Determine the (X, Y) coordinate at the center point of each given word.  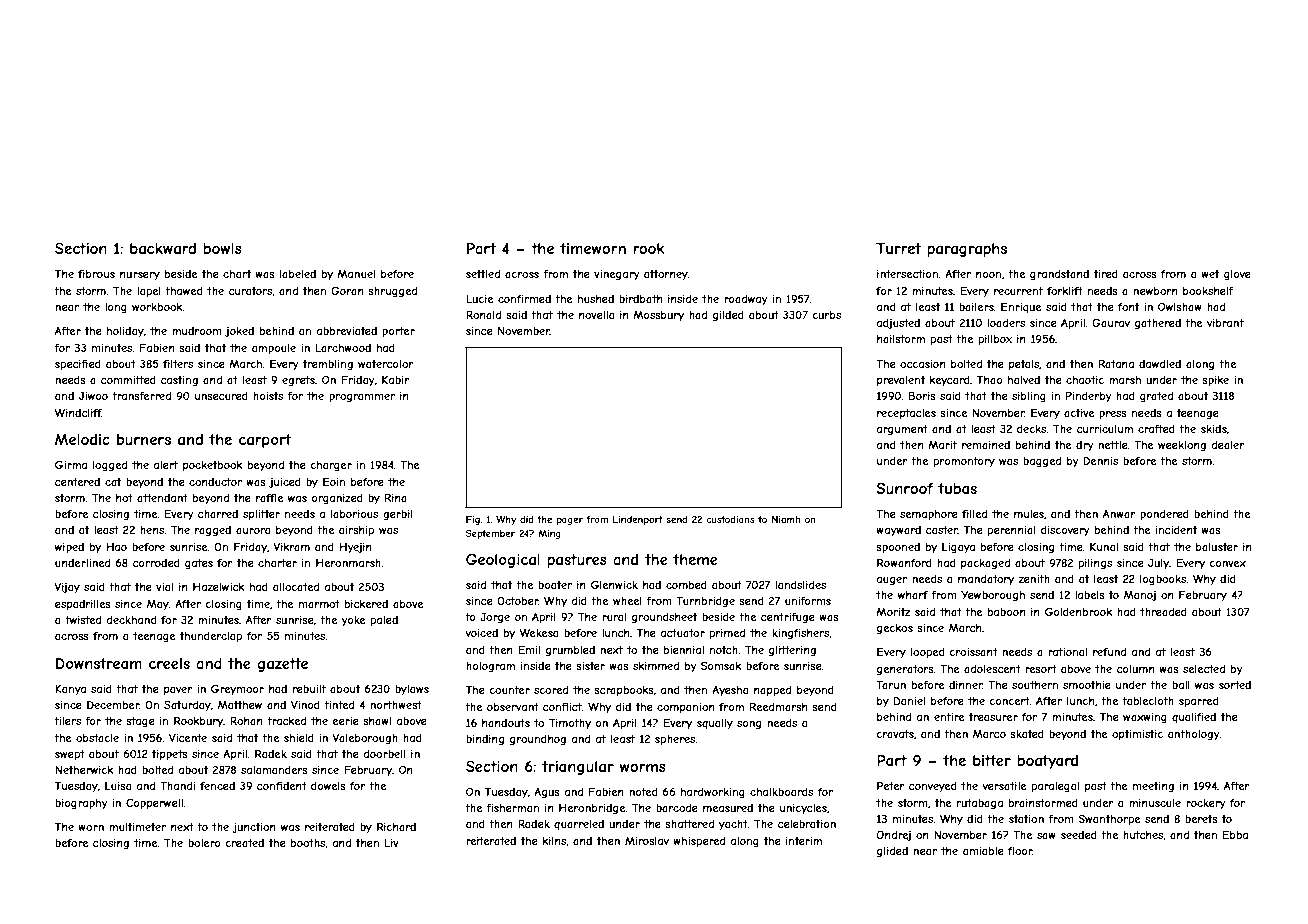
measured (728, 808)
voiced (481, 633)
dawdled (1160, 364)
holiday (125, 332)
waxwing (1145, 718)
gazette (282, 665)
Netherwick (84, 770)
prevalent (901, 381)
